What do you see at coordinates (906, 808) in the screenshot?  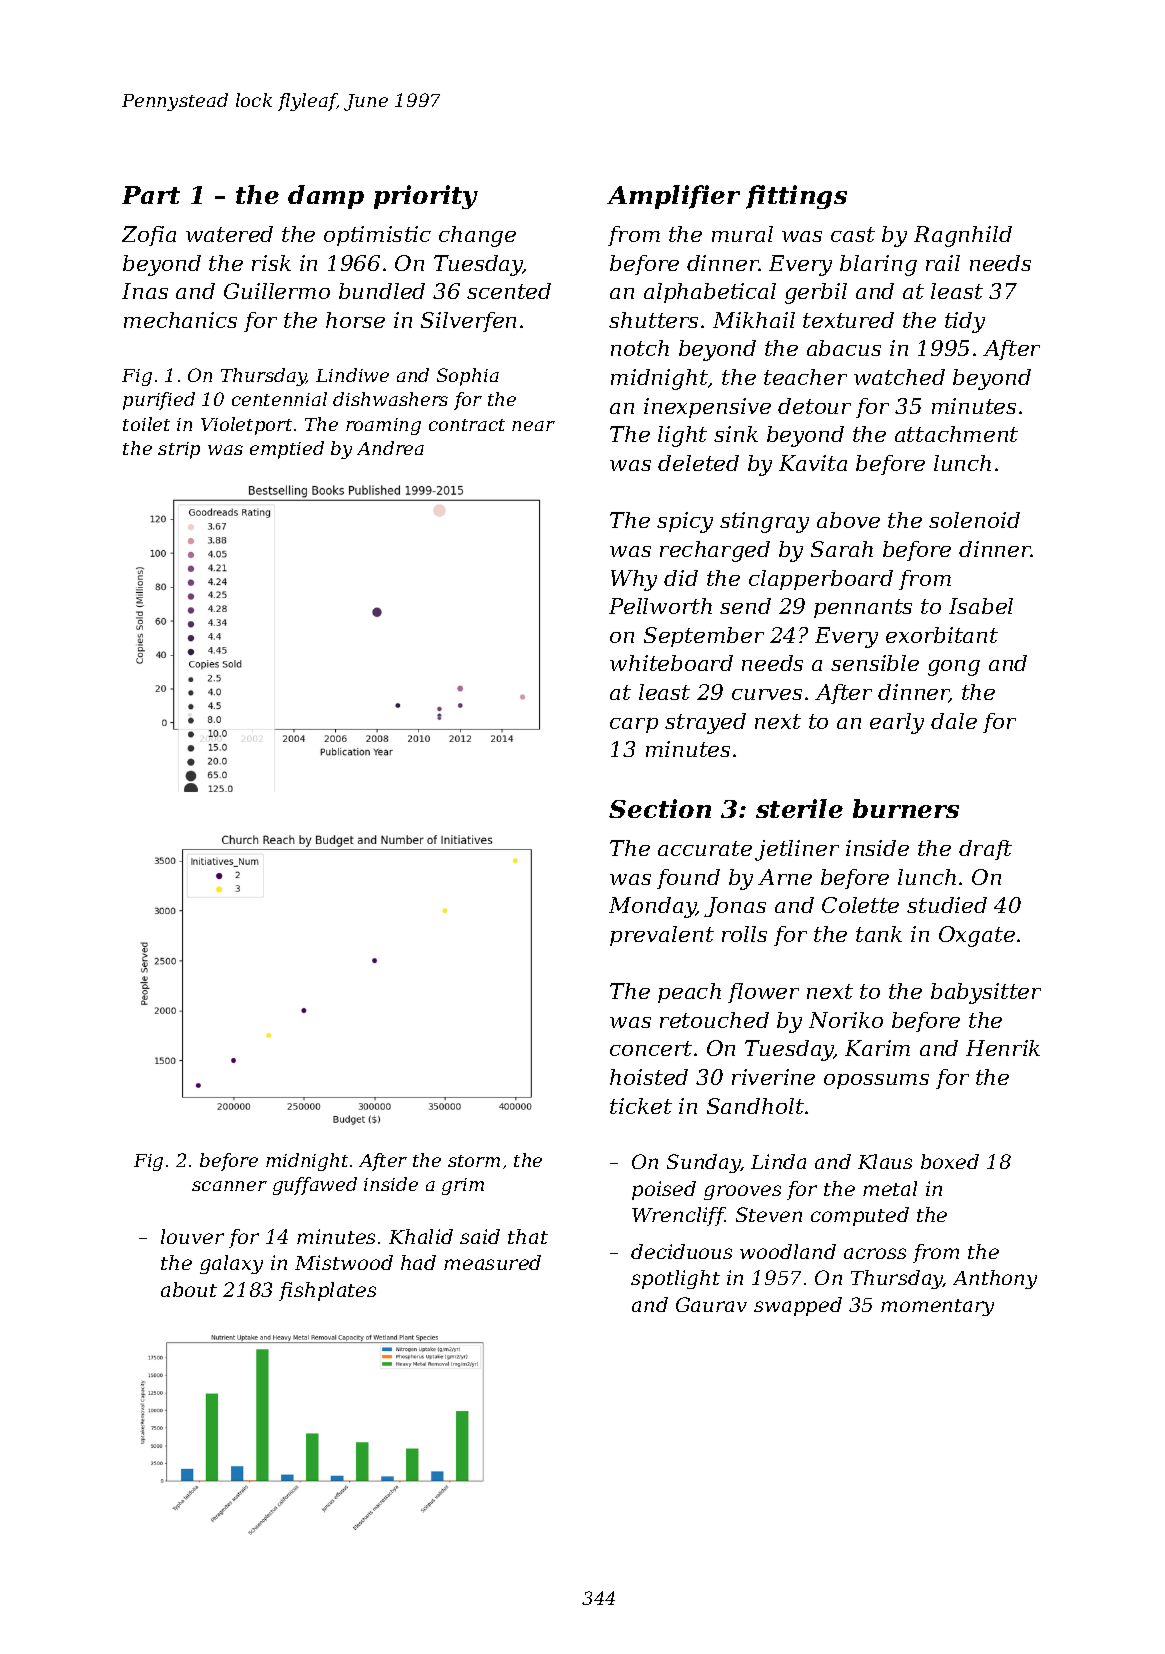 I see `burners` at bounding box center [906, 808].
